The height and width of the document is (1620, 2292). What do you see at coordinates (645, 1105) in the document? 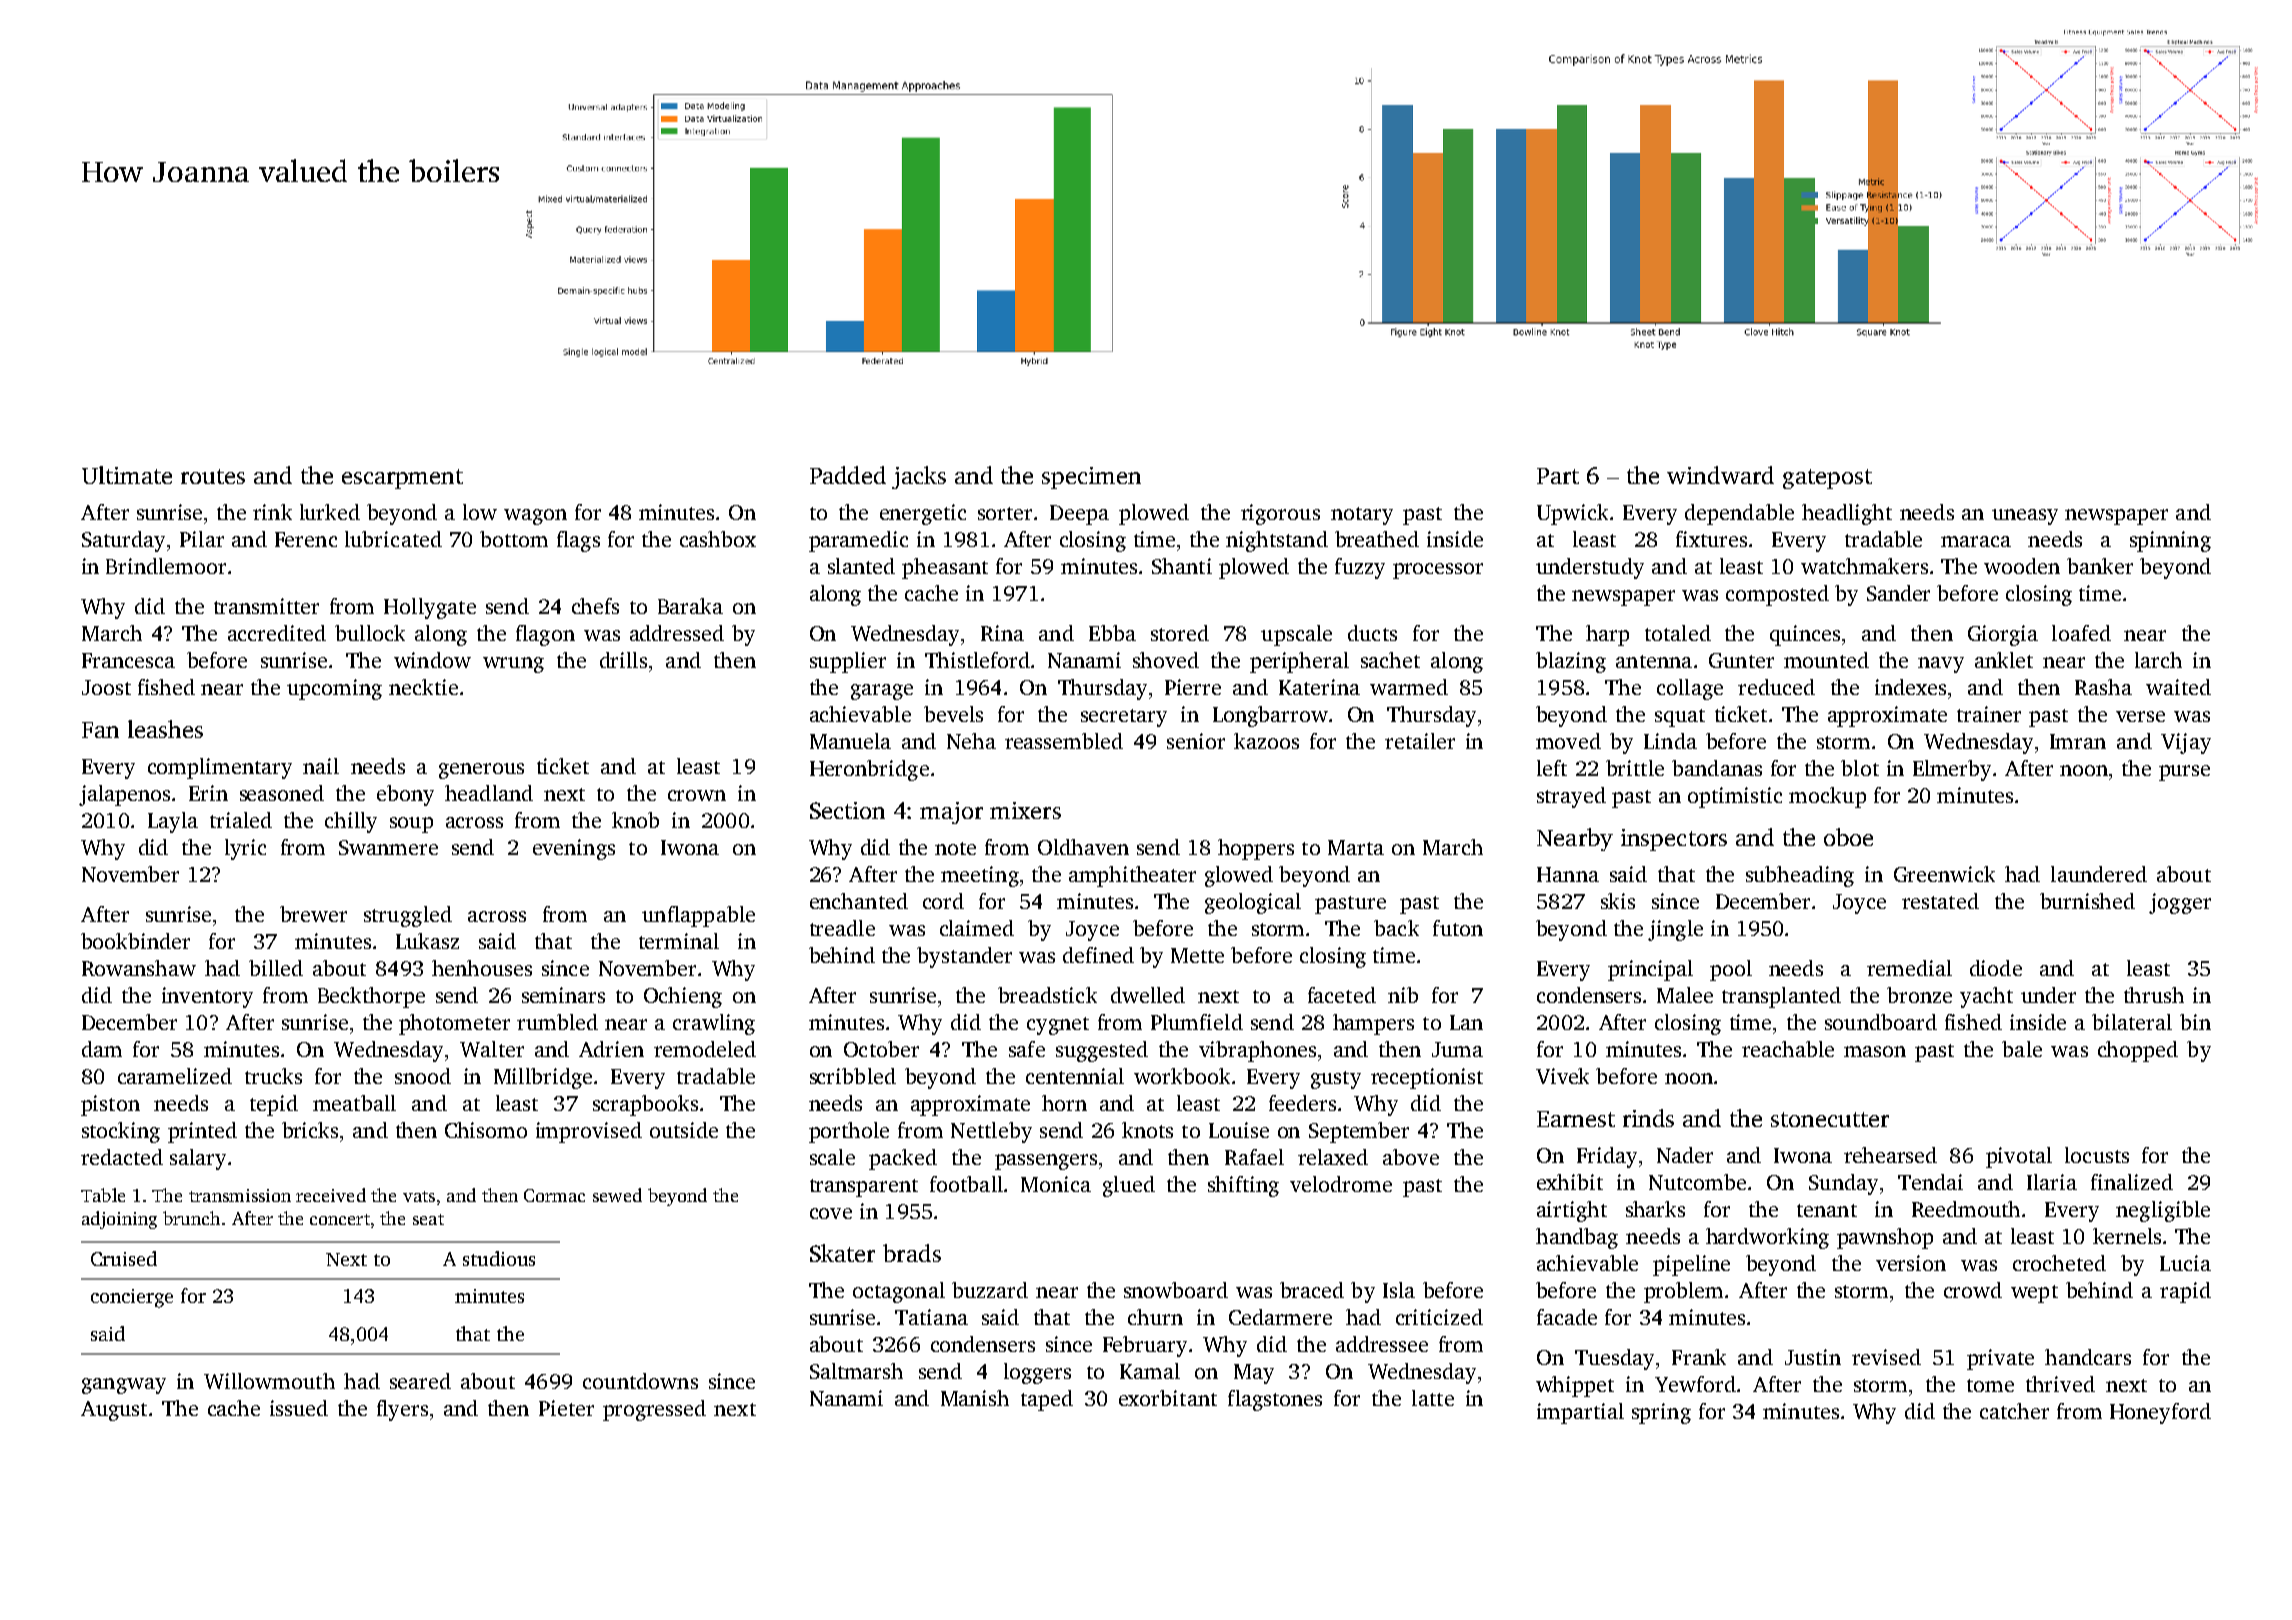
I see `scrapbooks` at bounding box center [645, 1105].
